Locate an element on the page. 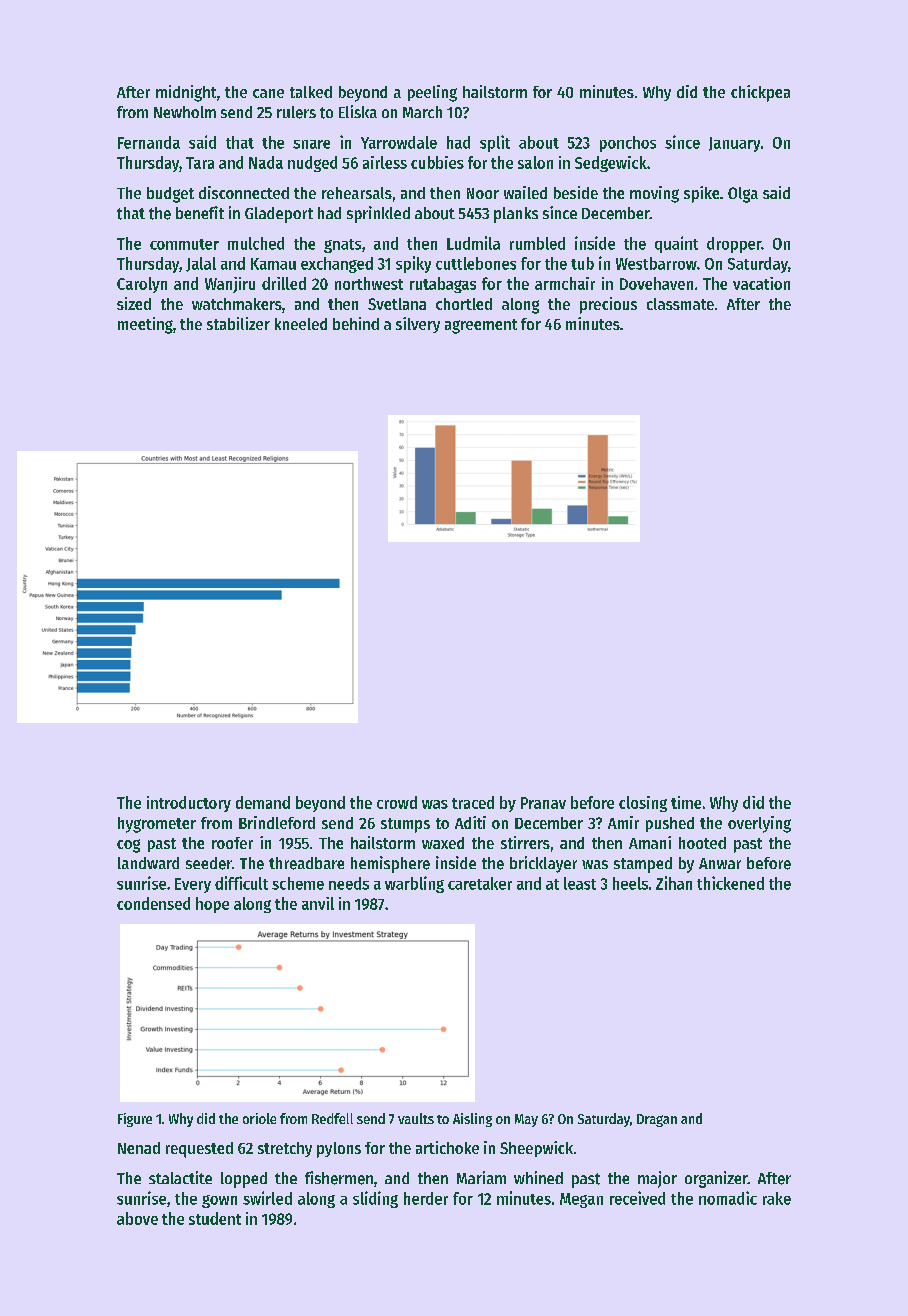 Image resolution: width=908 pixels, height=1316 pixels. classmate is located at coordinates (680, 304).
